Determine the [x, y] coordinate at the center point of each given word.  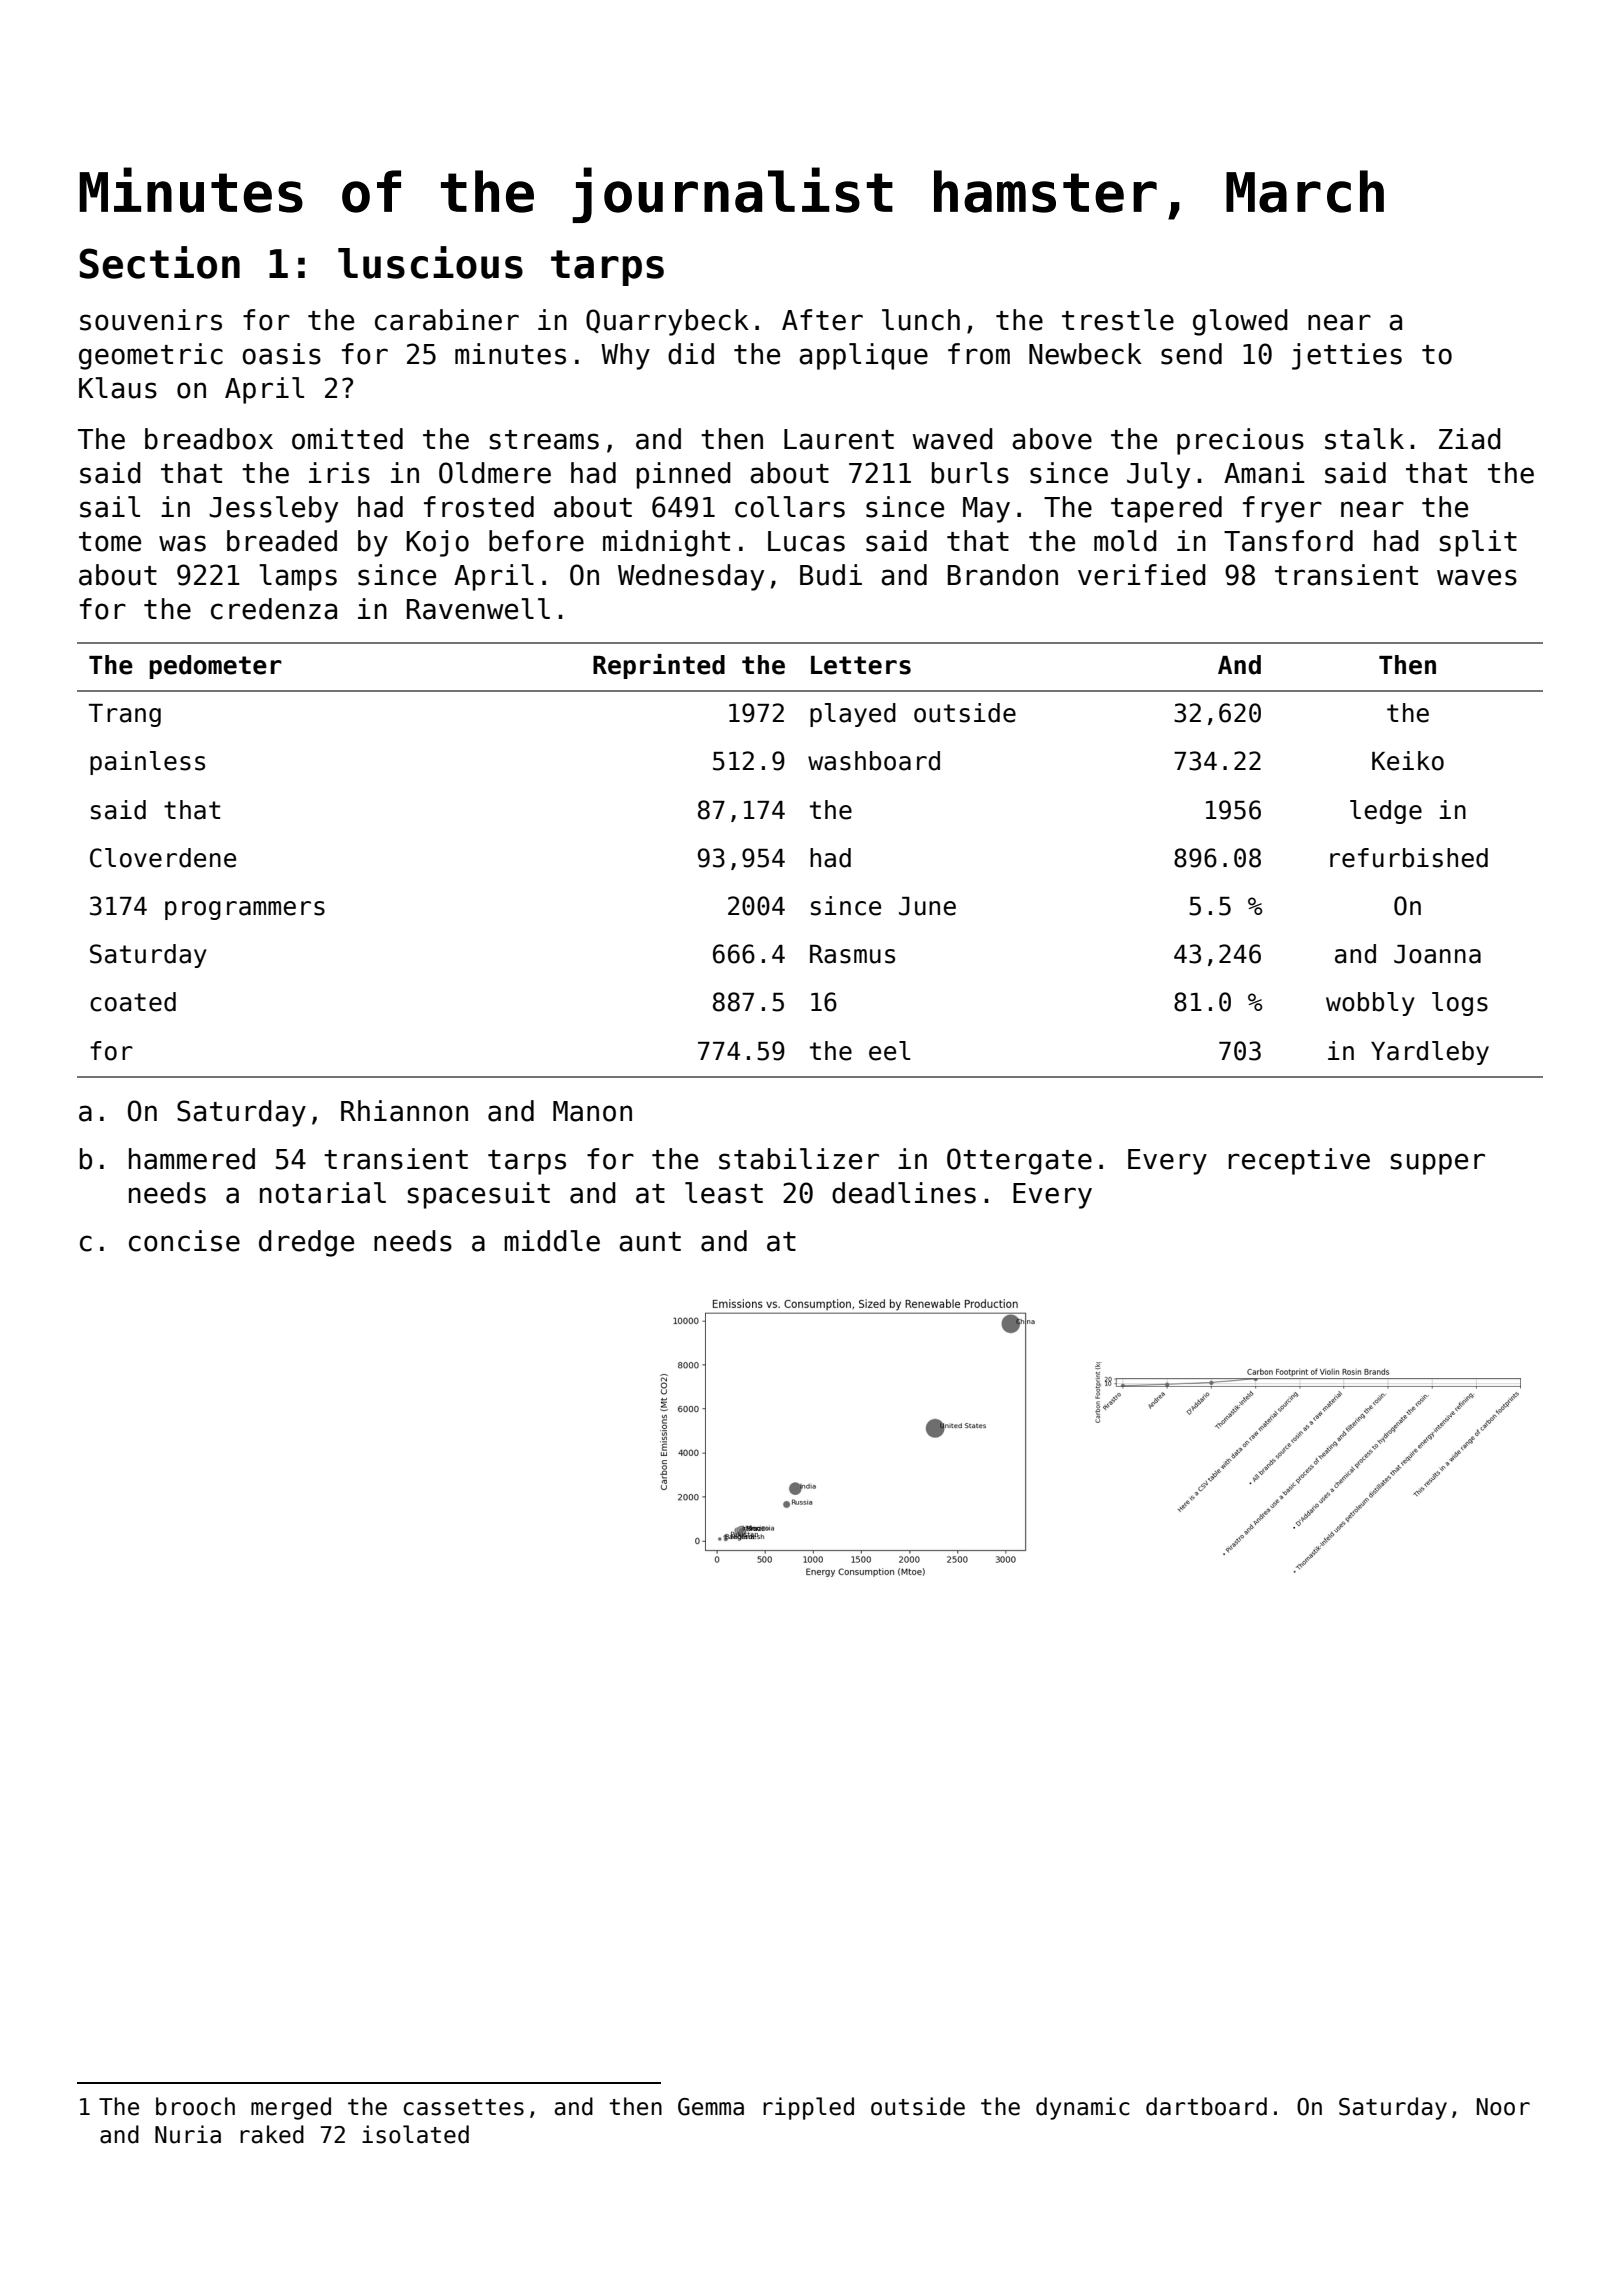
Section [159, 262]
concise [184, 1241]
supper [1437, 1164]
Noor [1503, 2107]
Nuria [188, 2134]
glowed [1240, 322]
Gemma [711, 2107]
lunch [921, 320]
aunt [650, 1242]
